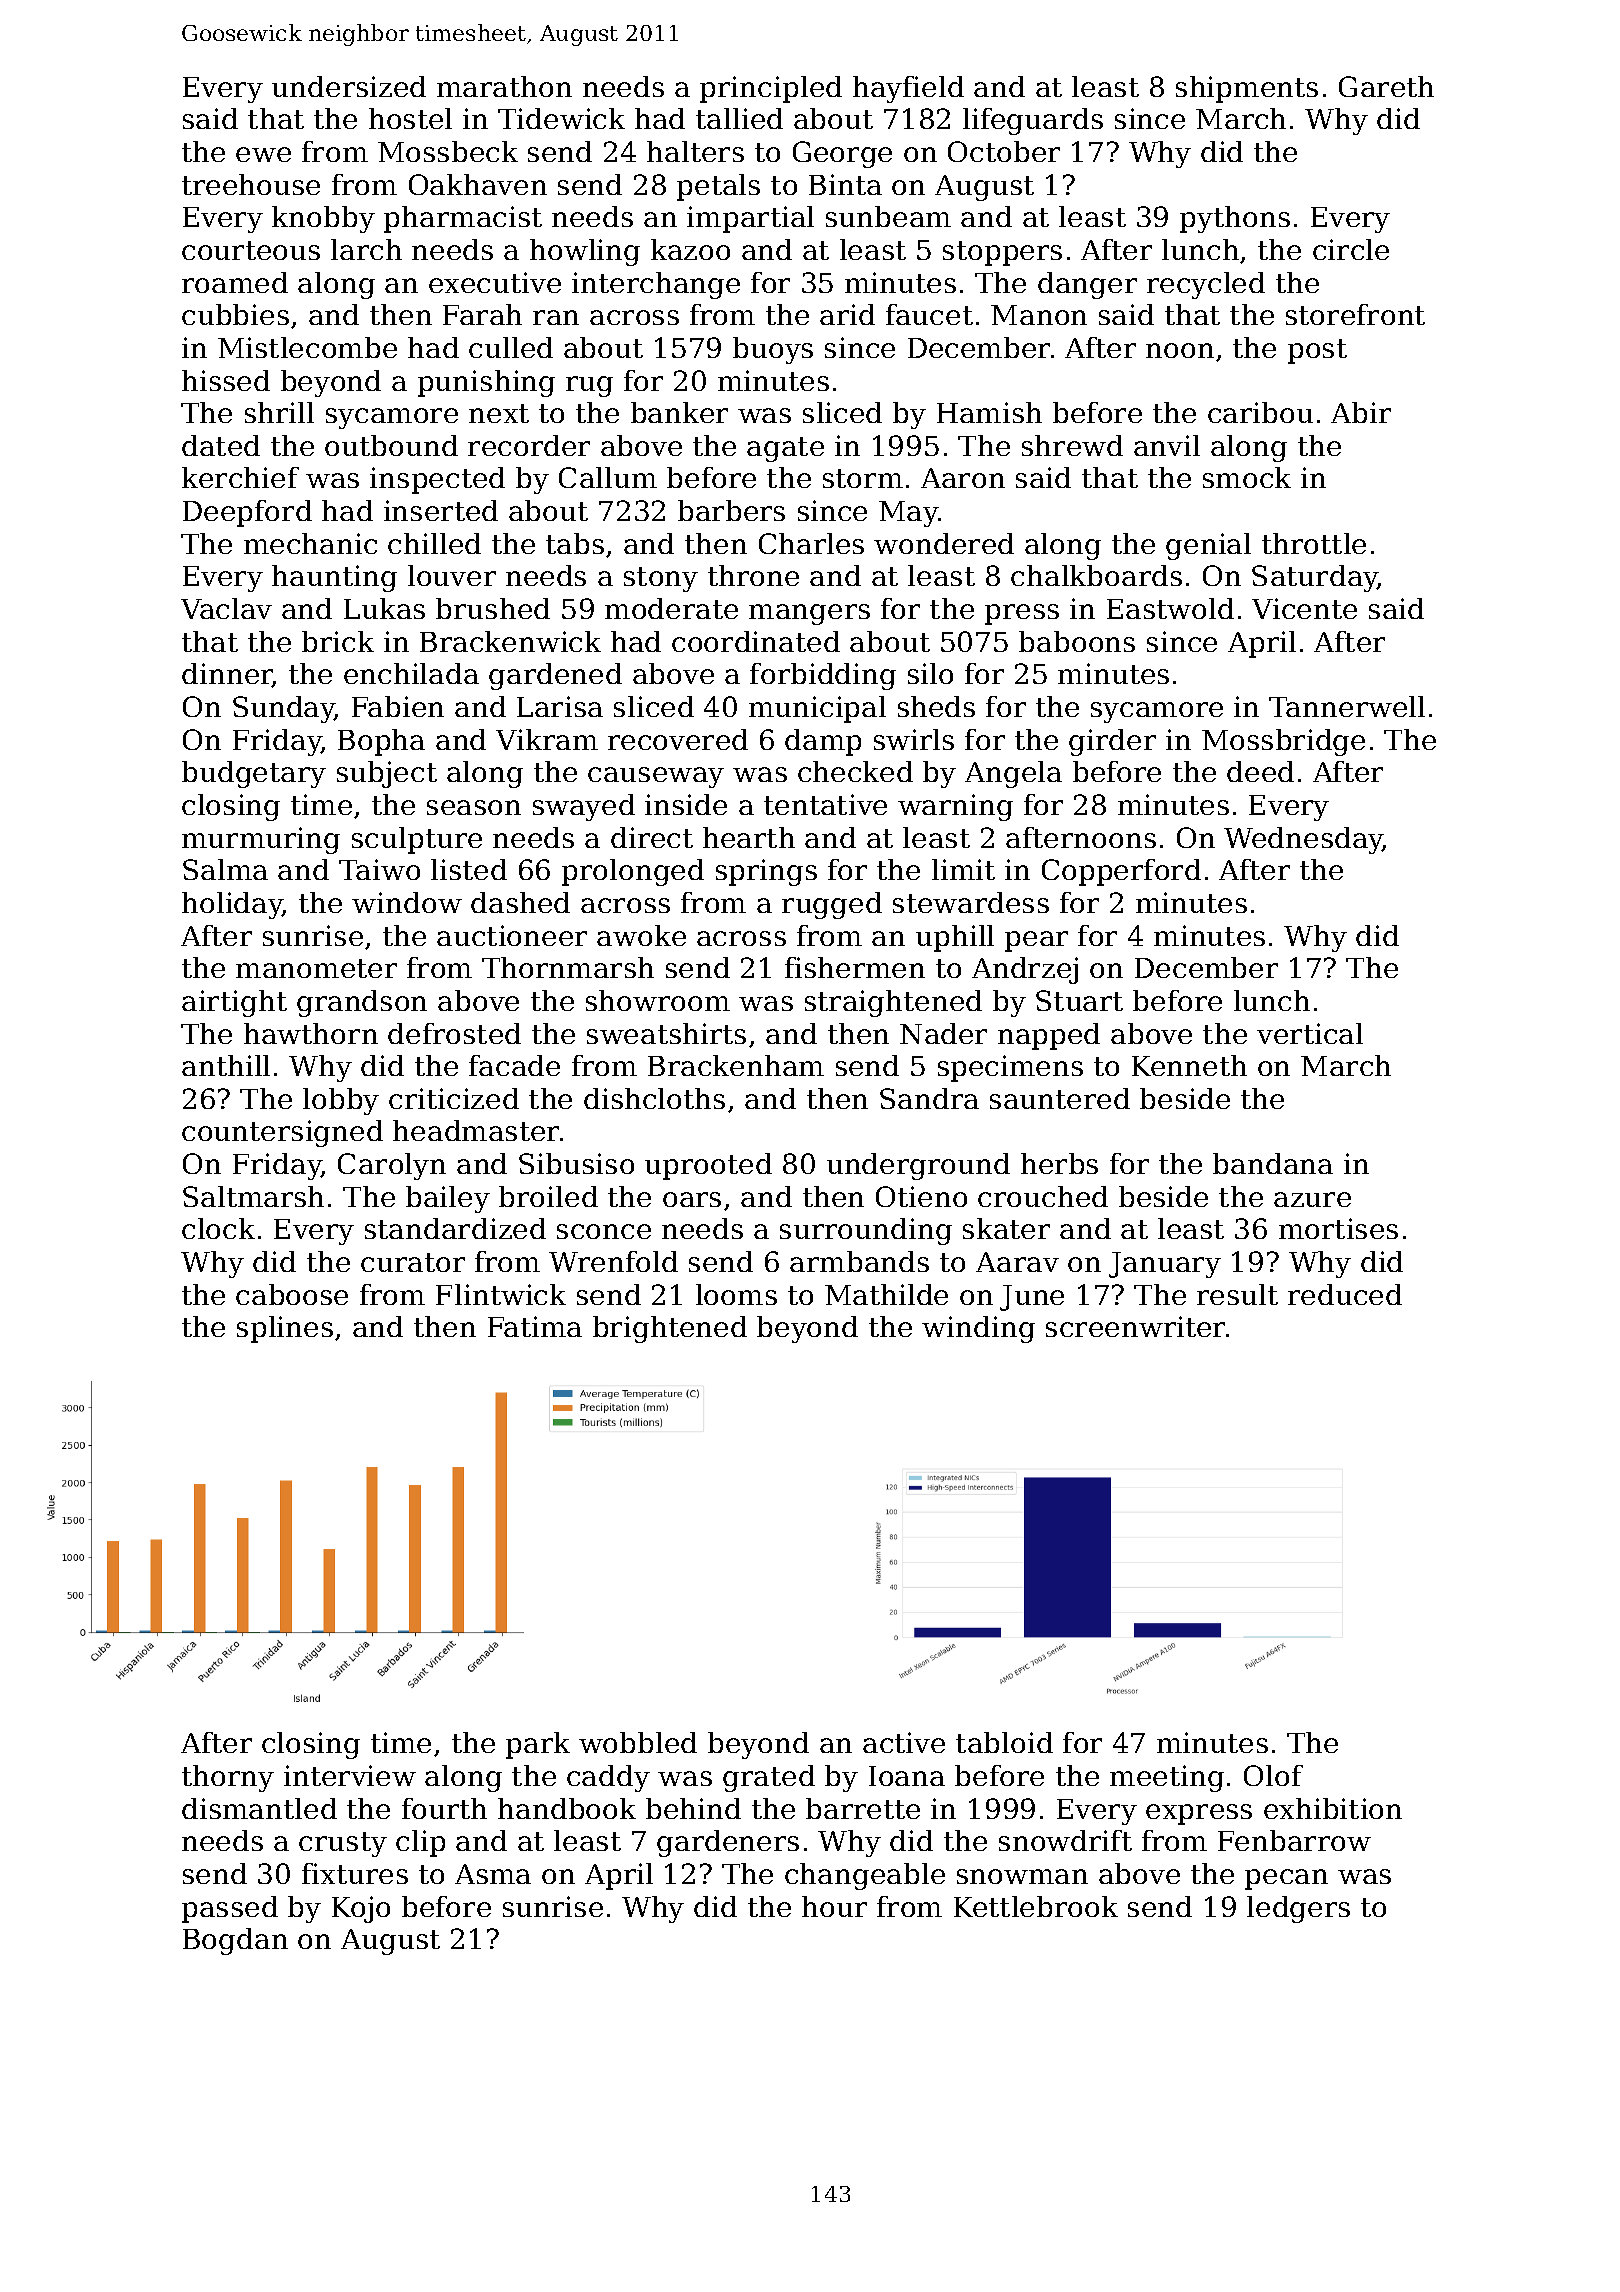 Image resolution: width=1620 pixels, height=2292 pixels. Describe the element at coordinates (227, 675) in the document. I see `dinner` at that location.
